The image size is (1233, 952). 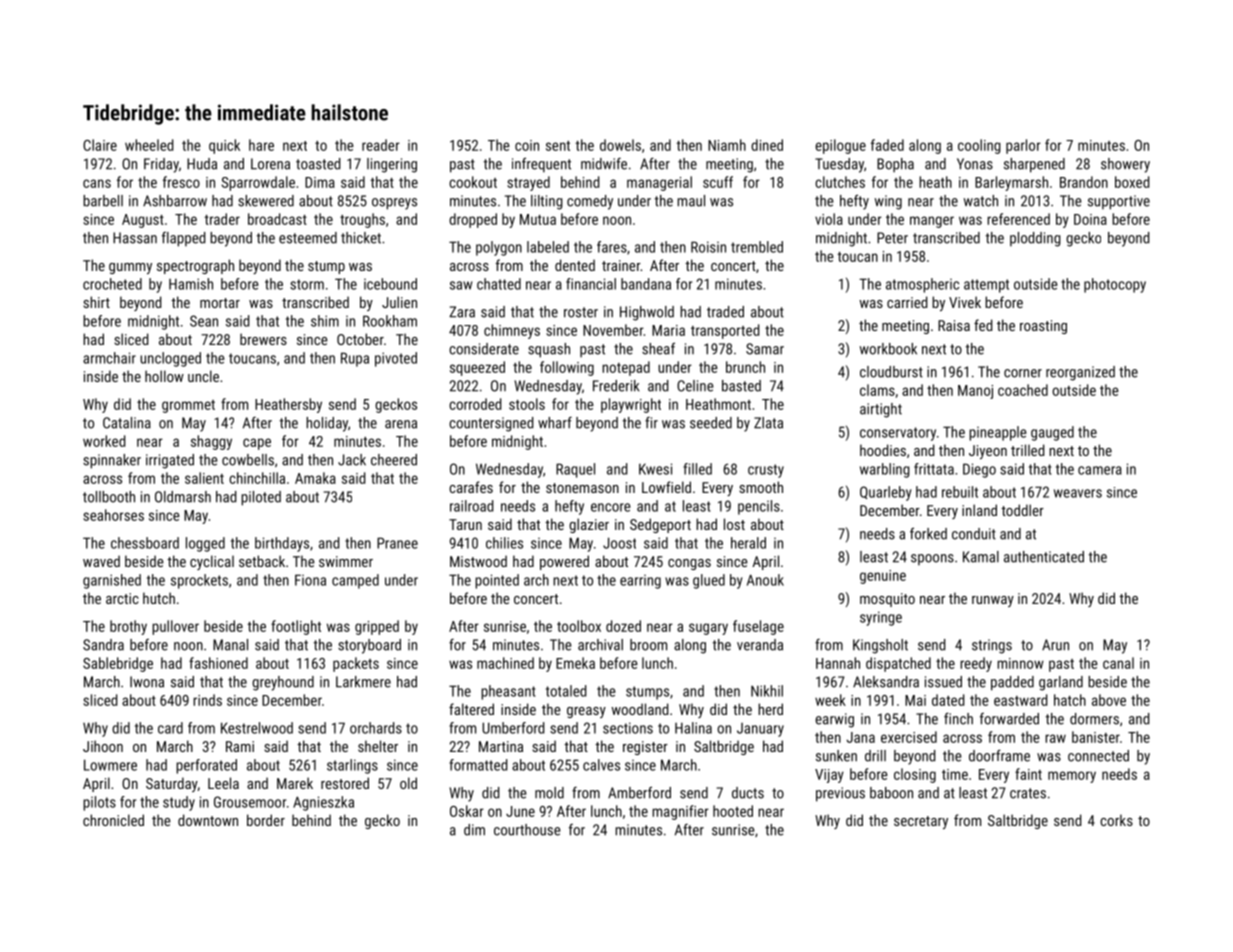 I want to click on border, so click(x=266, y=820).
